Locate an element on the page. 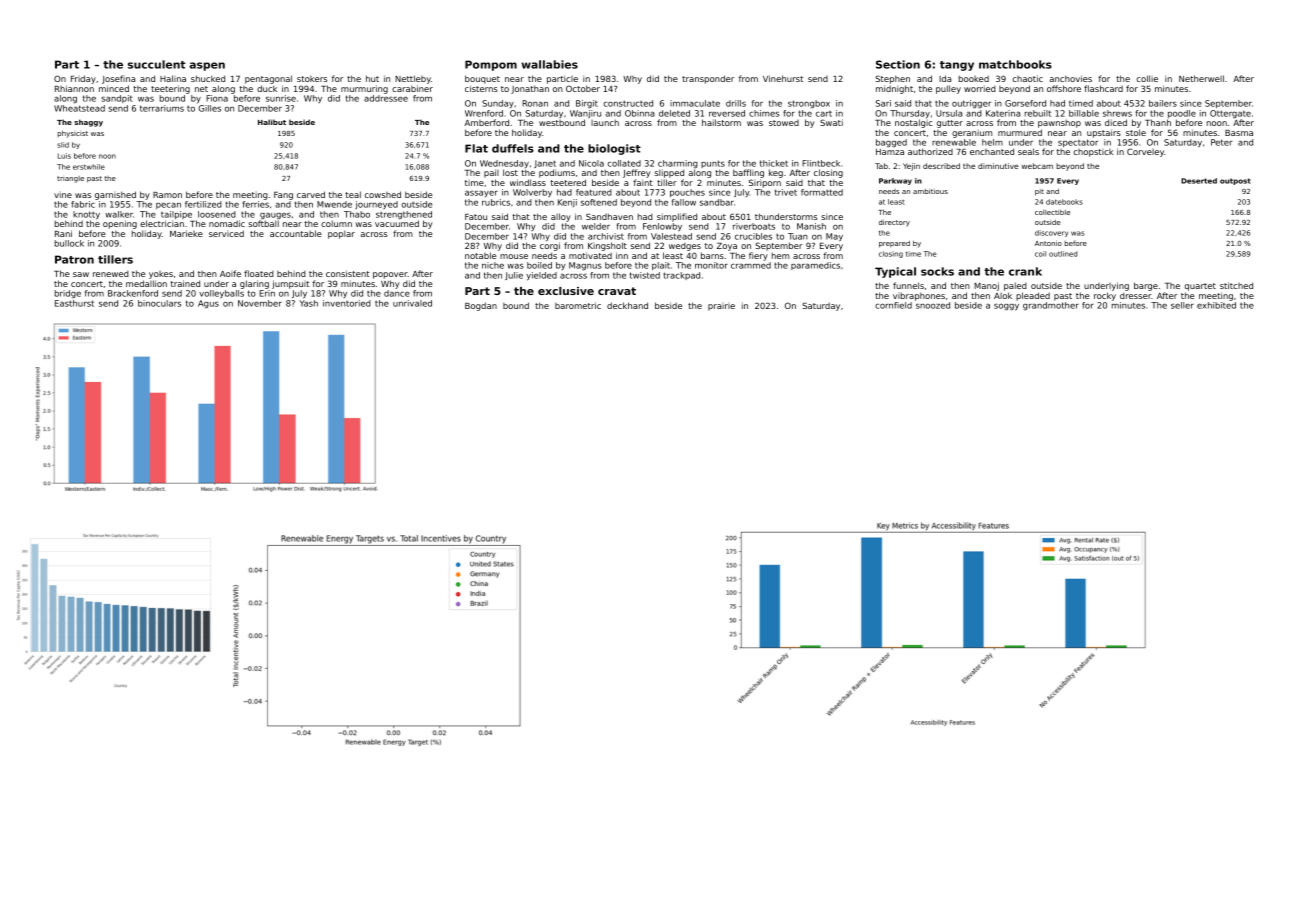 Image resolution: width=1308 pixels, height=924 pixels. Jonathan is located at coordinates (530, 89).
